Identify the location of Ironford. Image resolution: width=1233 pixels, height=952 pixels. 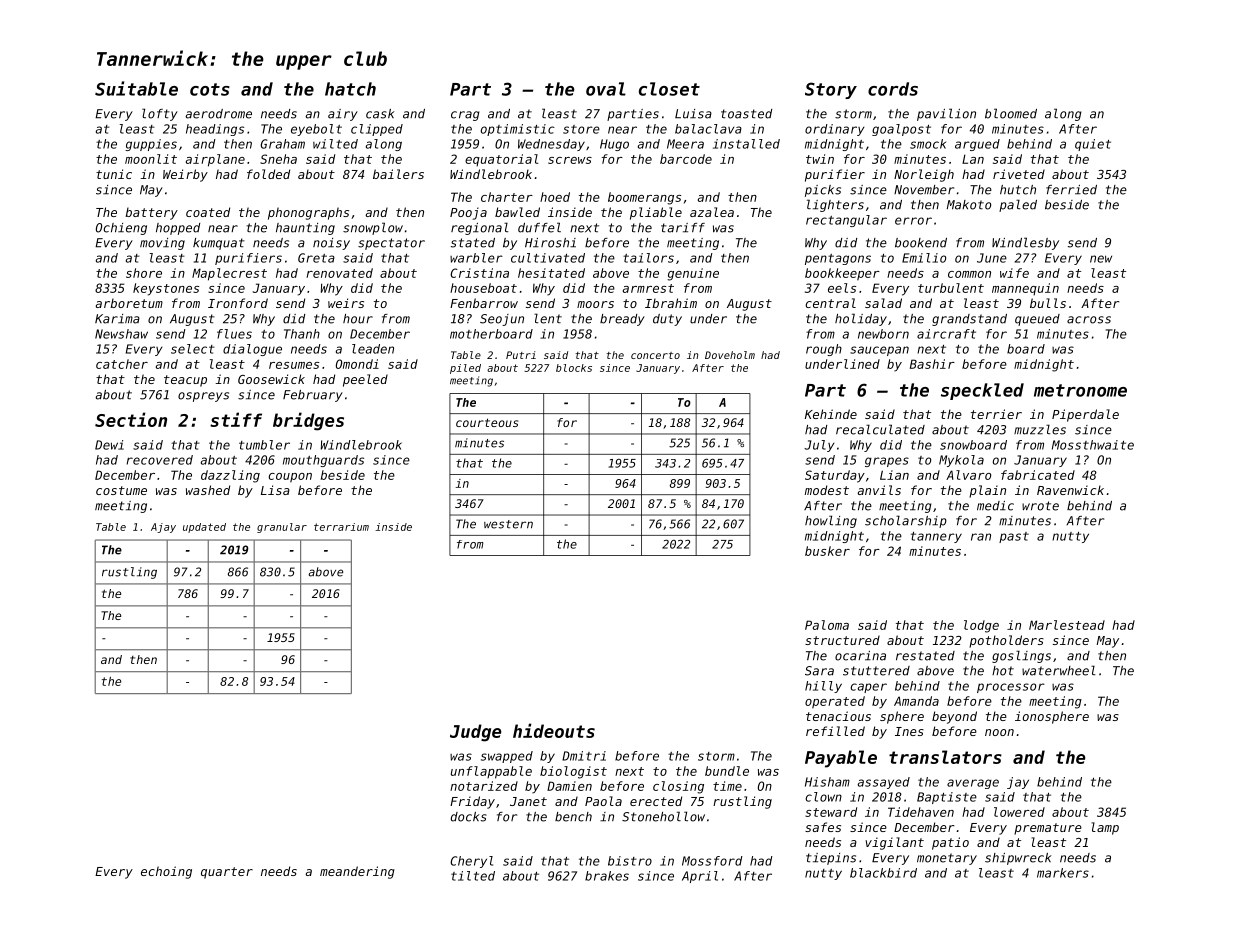
(238, 303).
